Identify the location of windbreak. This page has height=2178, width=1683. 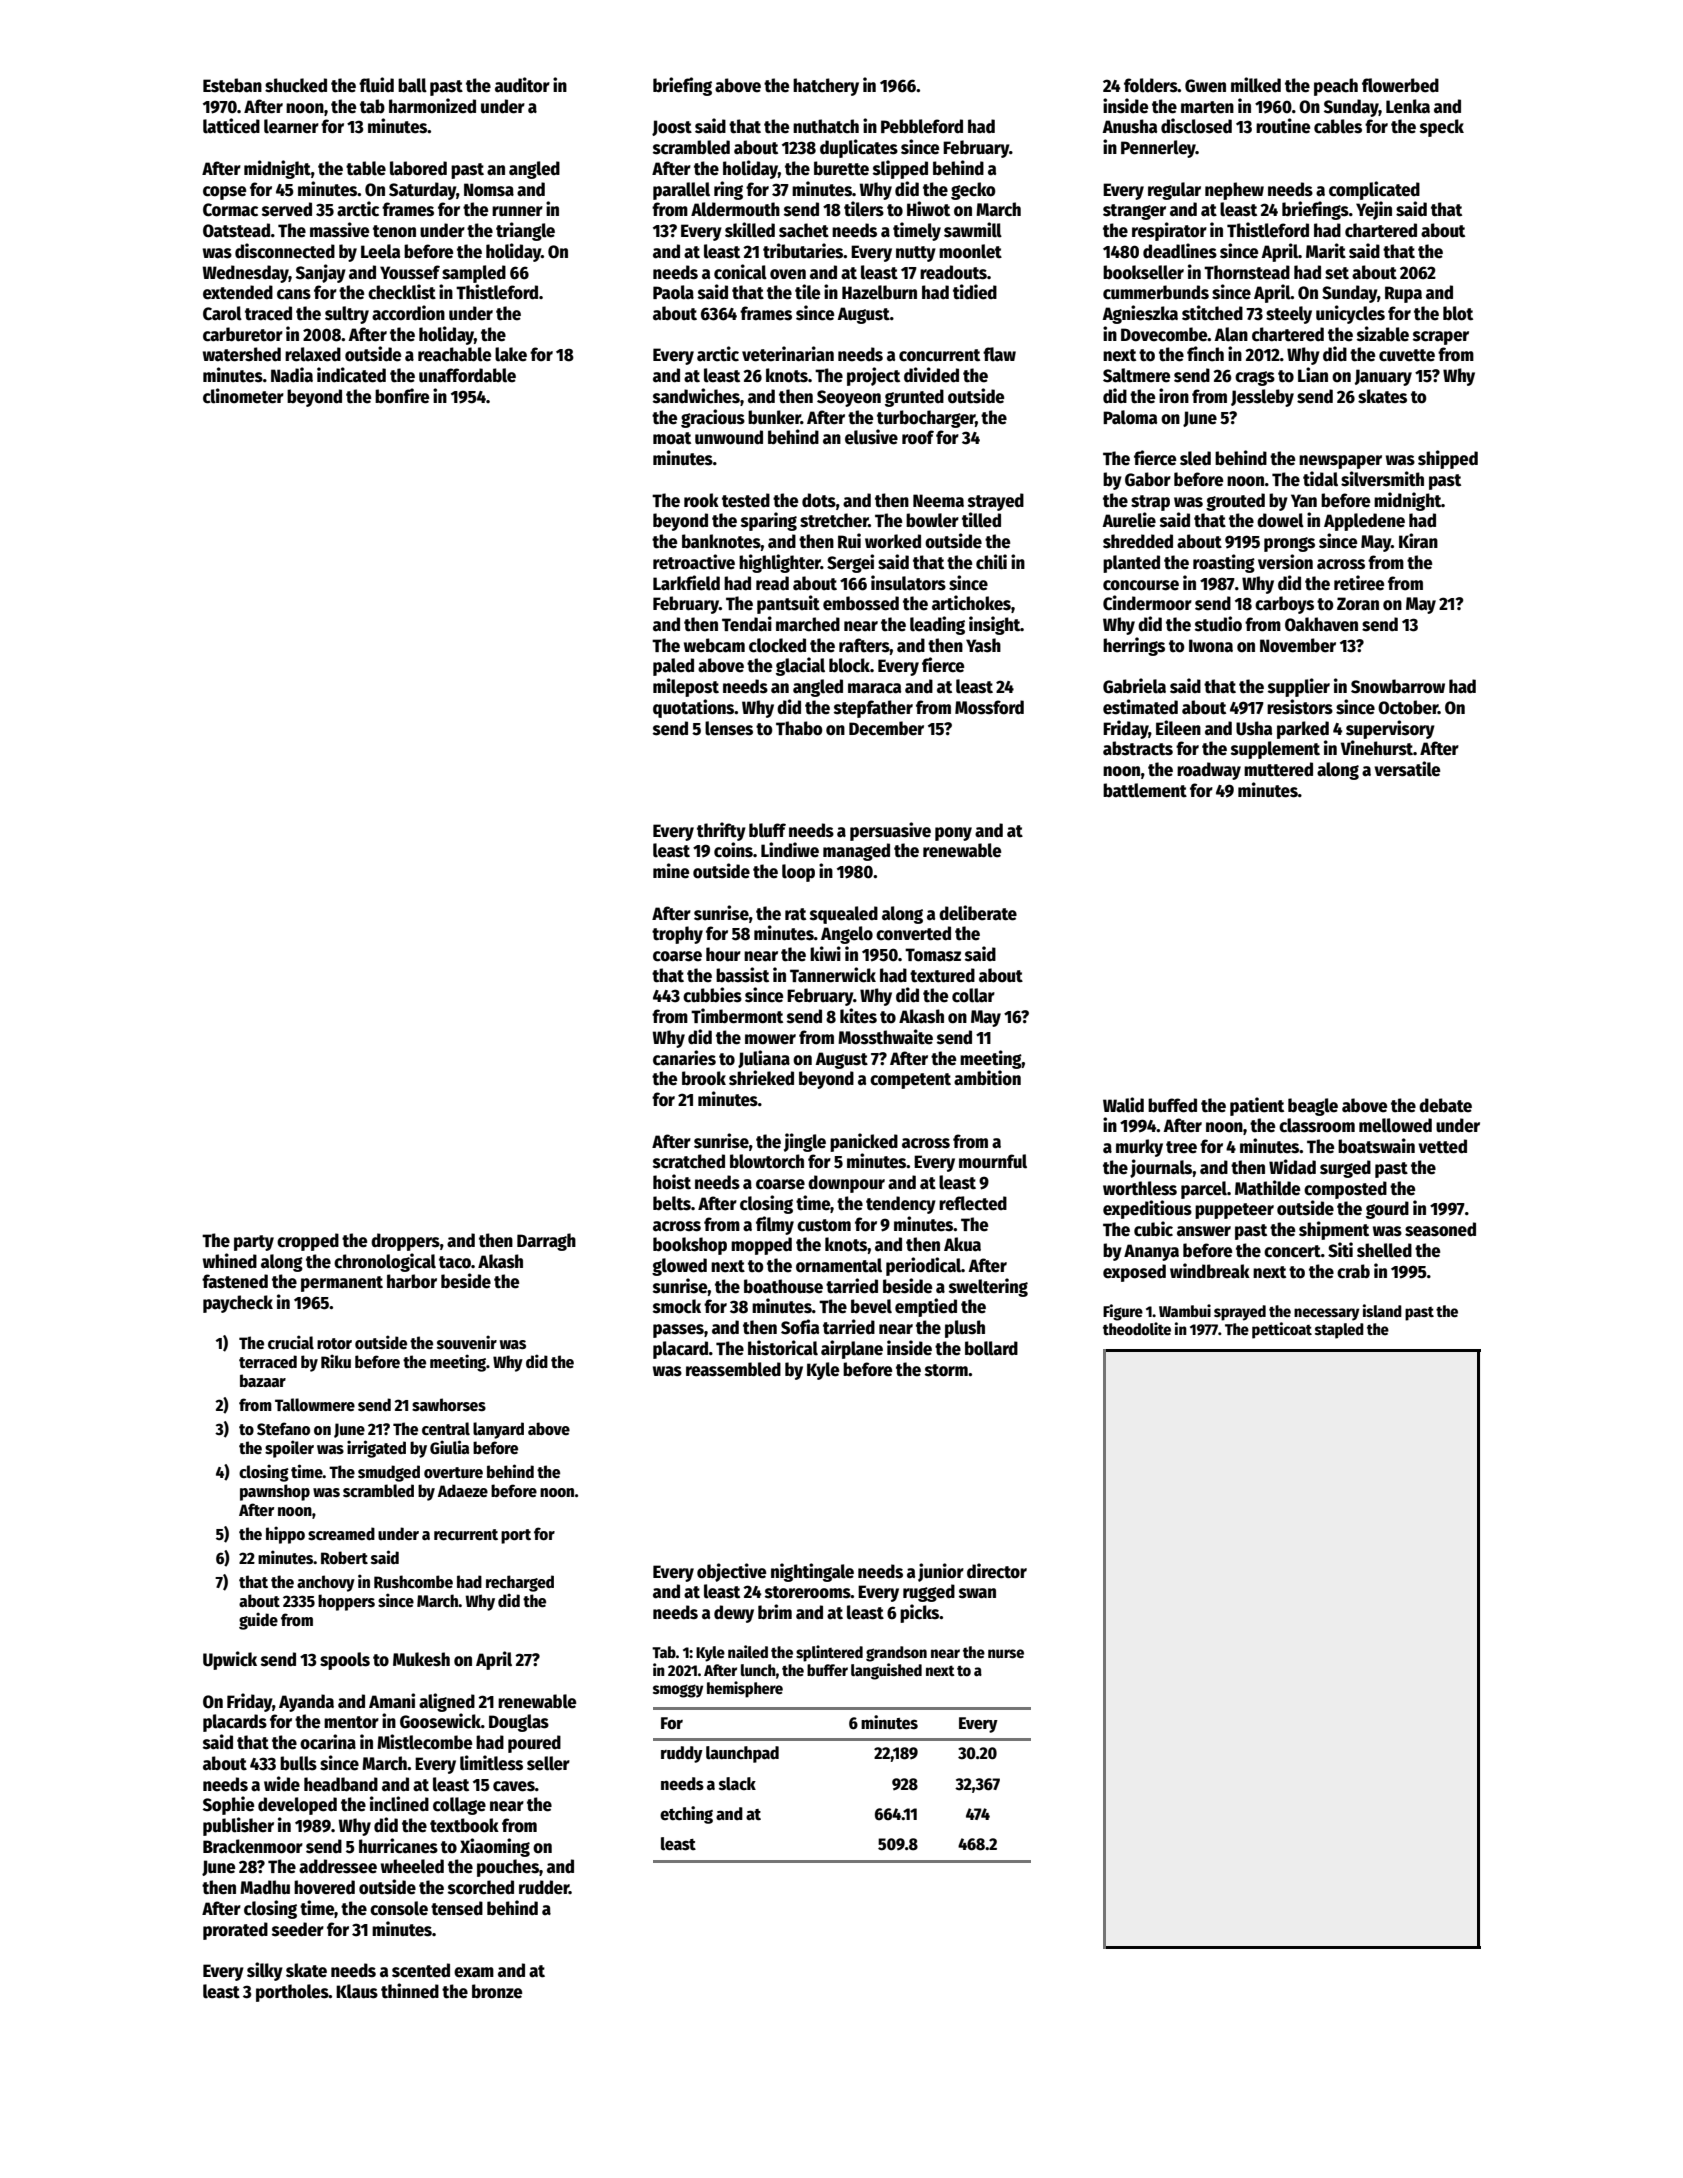
(1210, 1271).
